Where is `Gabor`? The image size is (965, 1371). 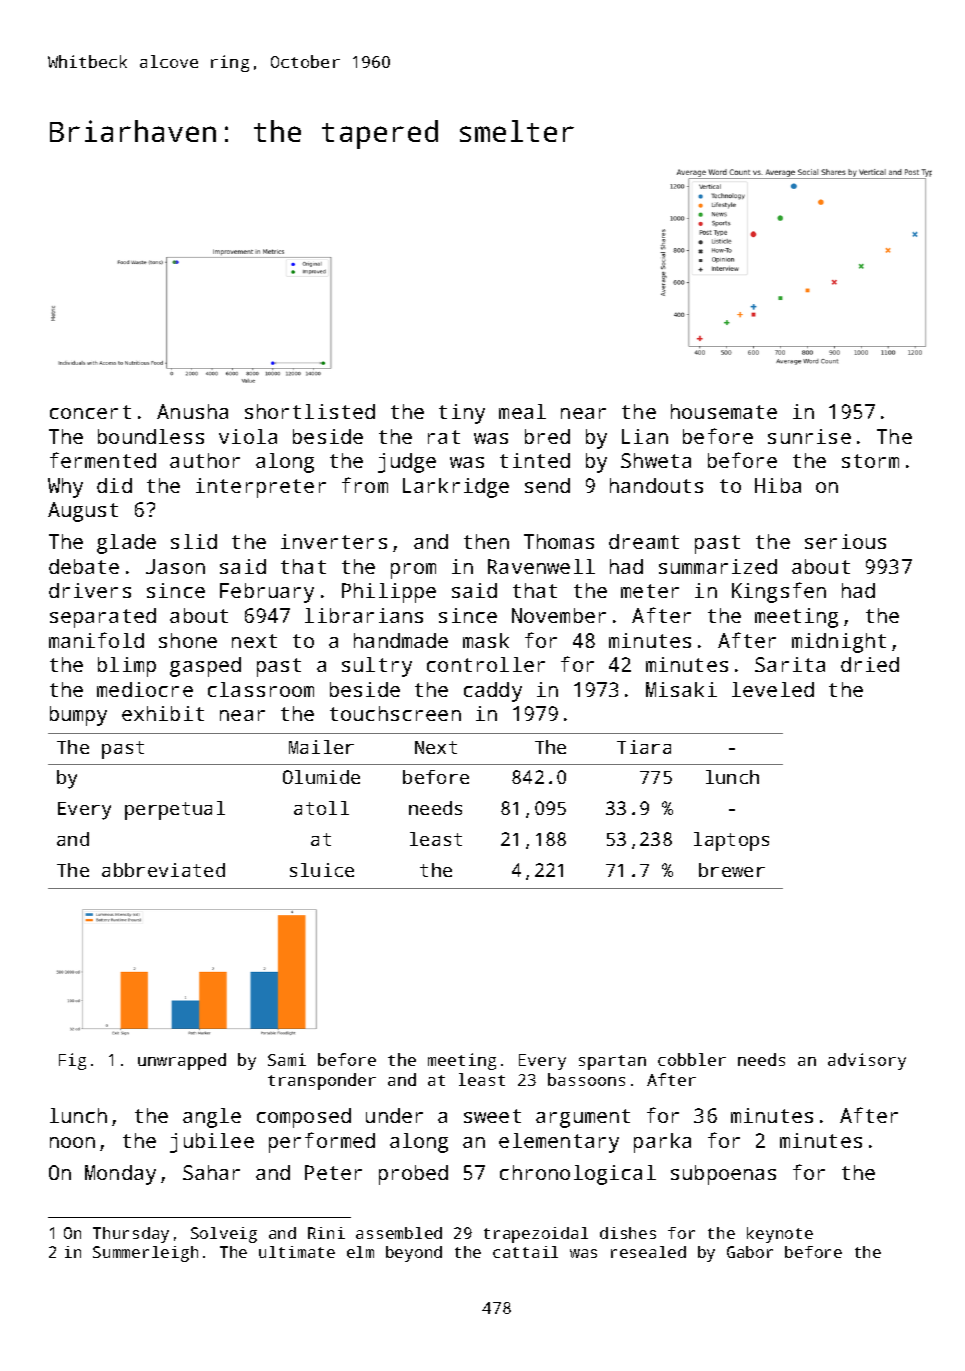
Gabor is located at coordinates (750, 1252).
